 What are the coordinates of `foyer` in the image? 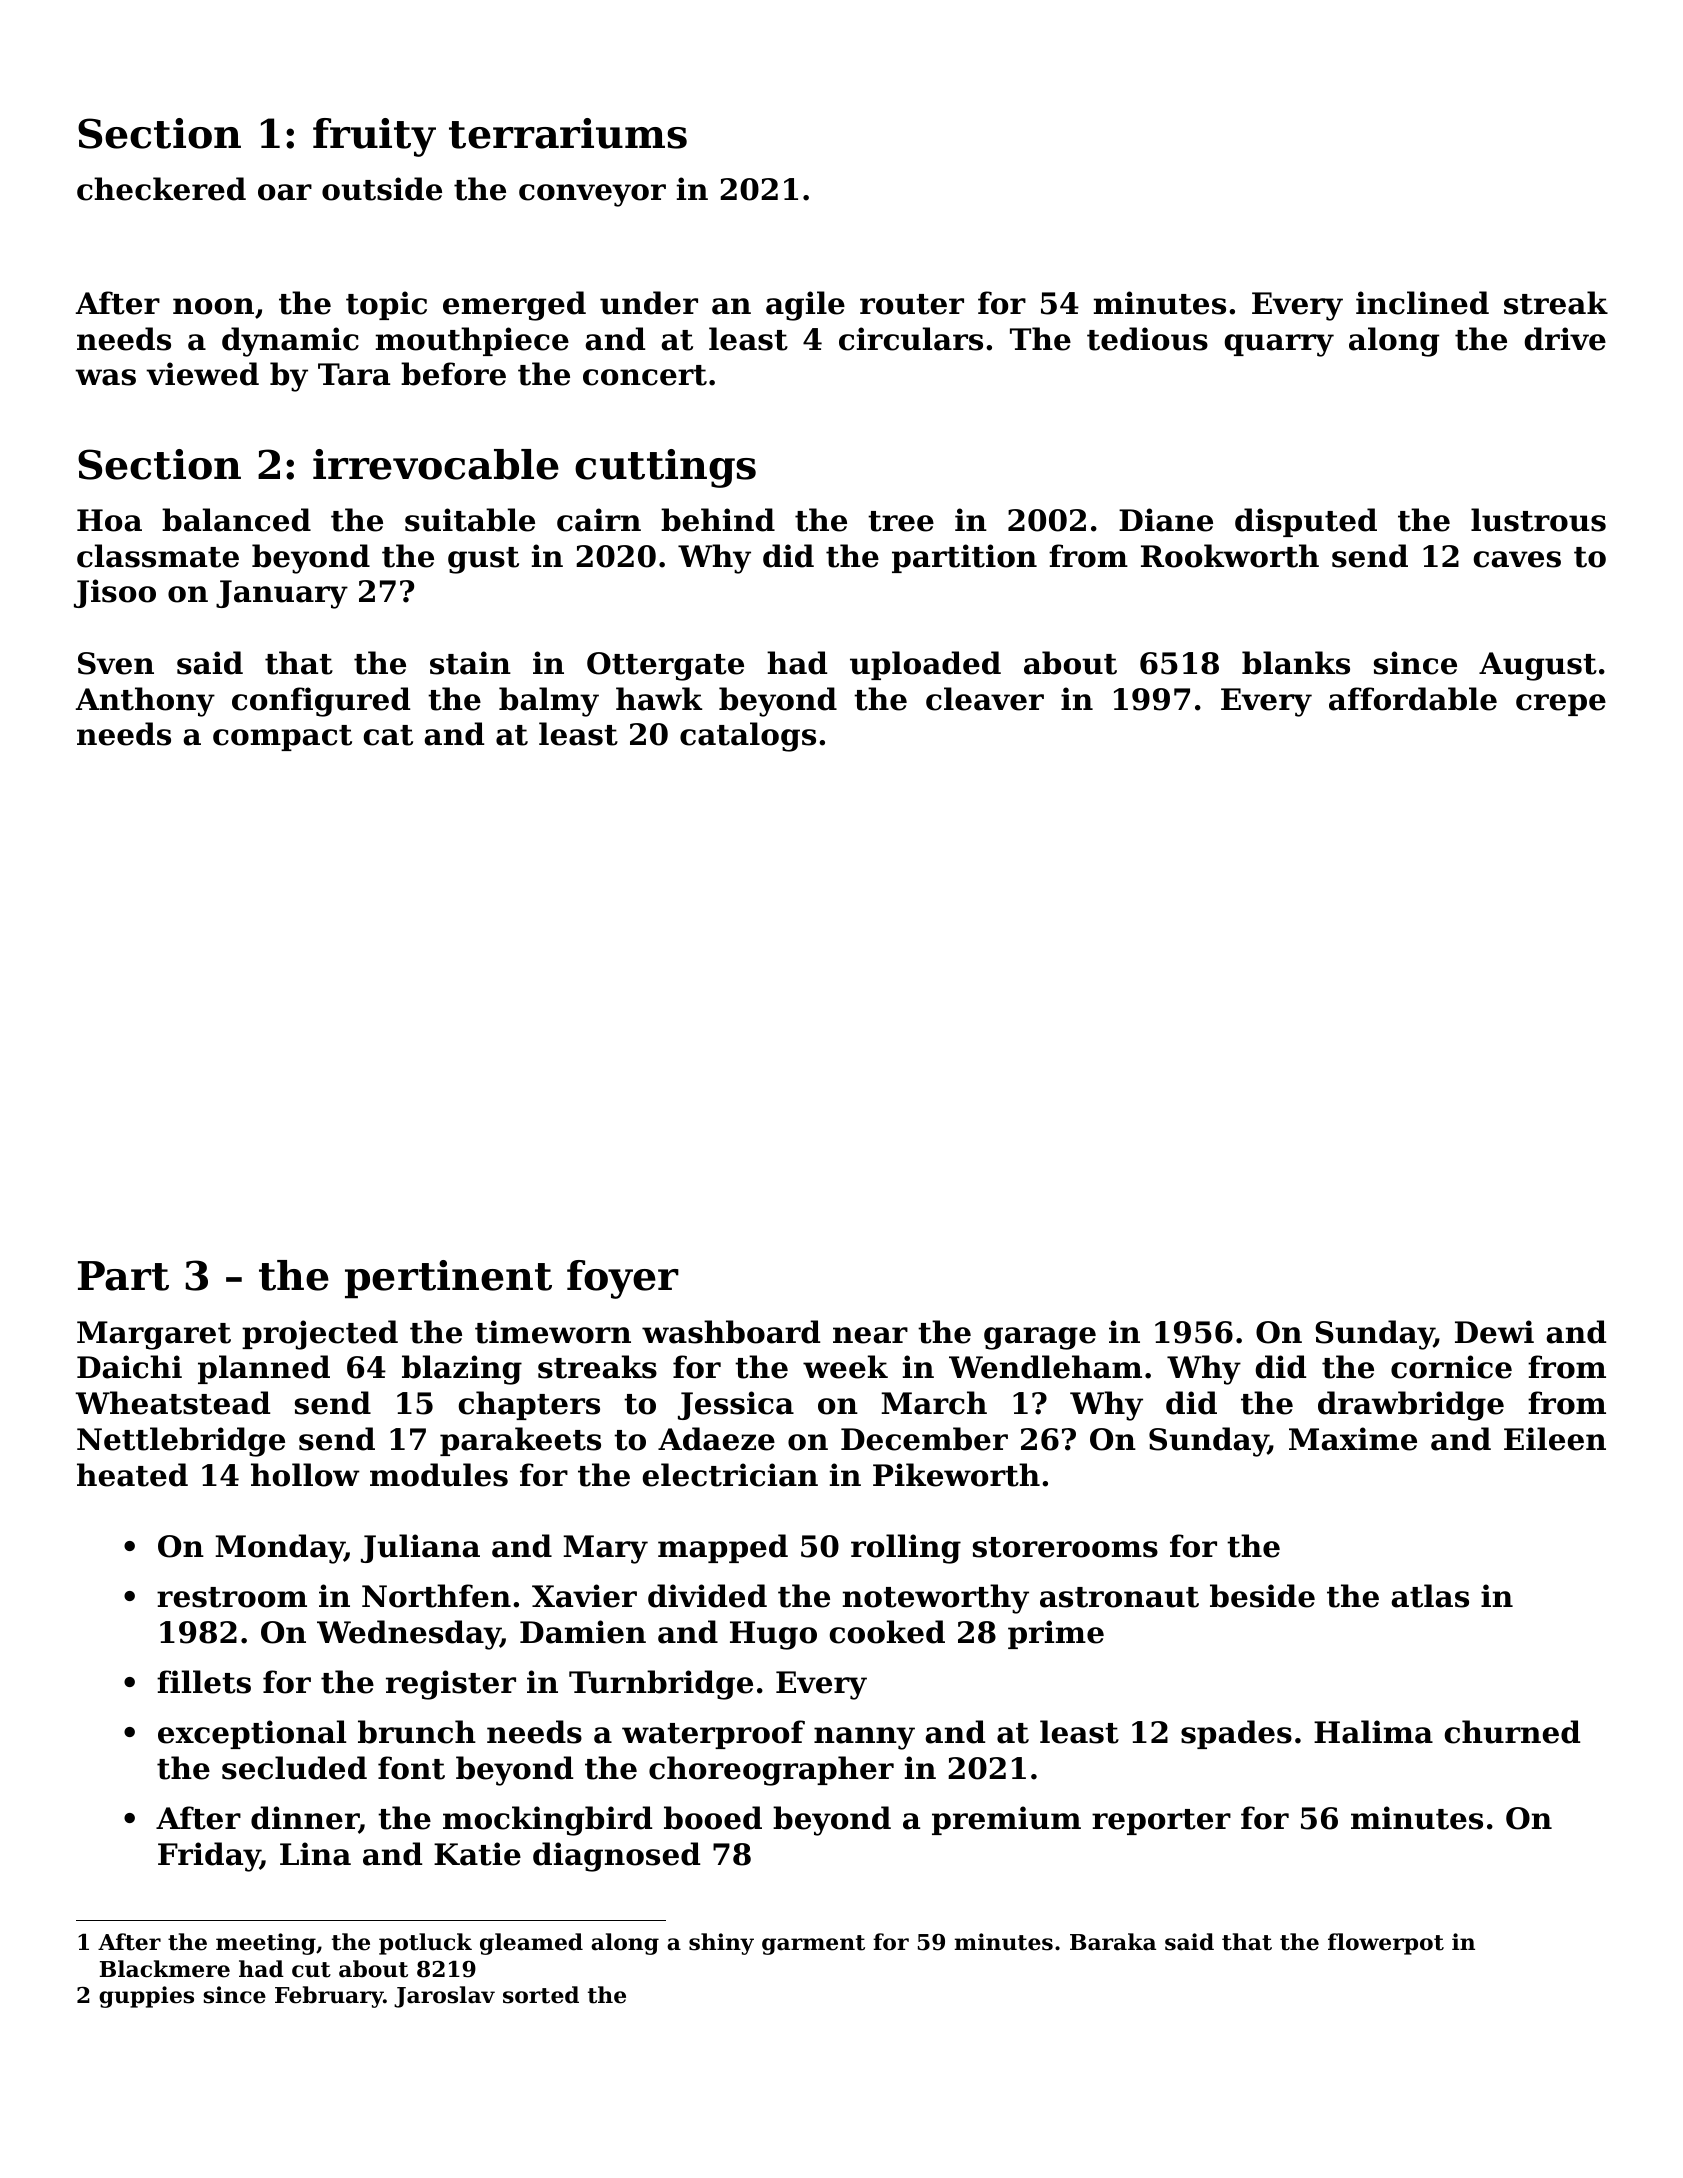 It's located at (623, 1279).
